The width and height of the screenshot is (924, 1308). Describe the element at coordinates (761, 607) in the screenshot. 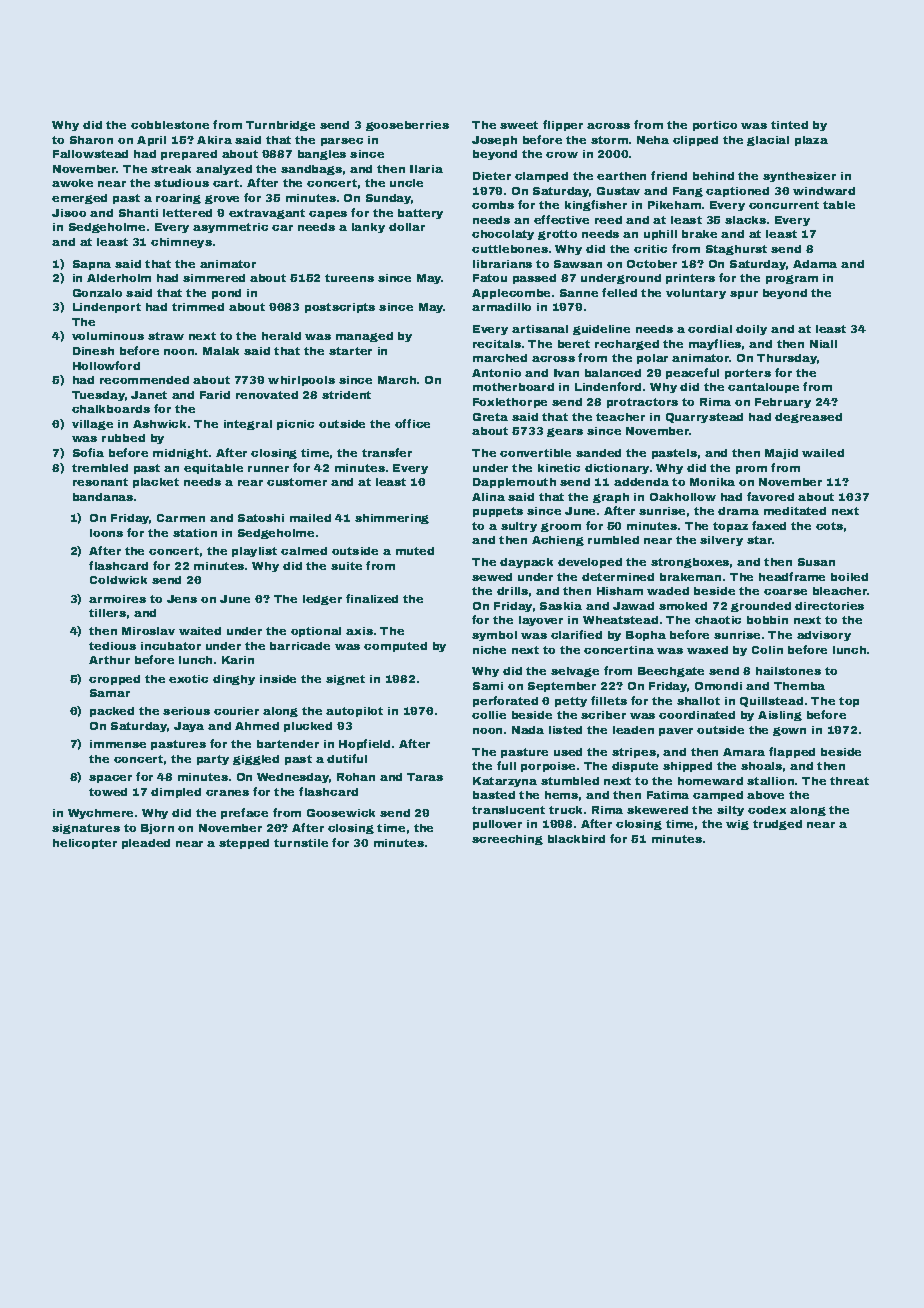

I see `grounded` at that location.
